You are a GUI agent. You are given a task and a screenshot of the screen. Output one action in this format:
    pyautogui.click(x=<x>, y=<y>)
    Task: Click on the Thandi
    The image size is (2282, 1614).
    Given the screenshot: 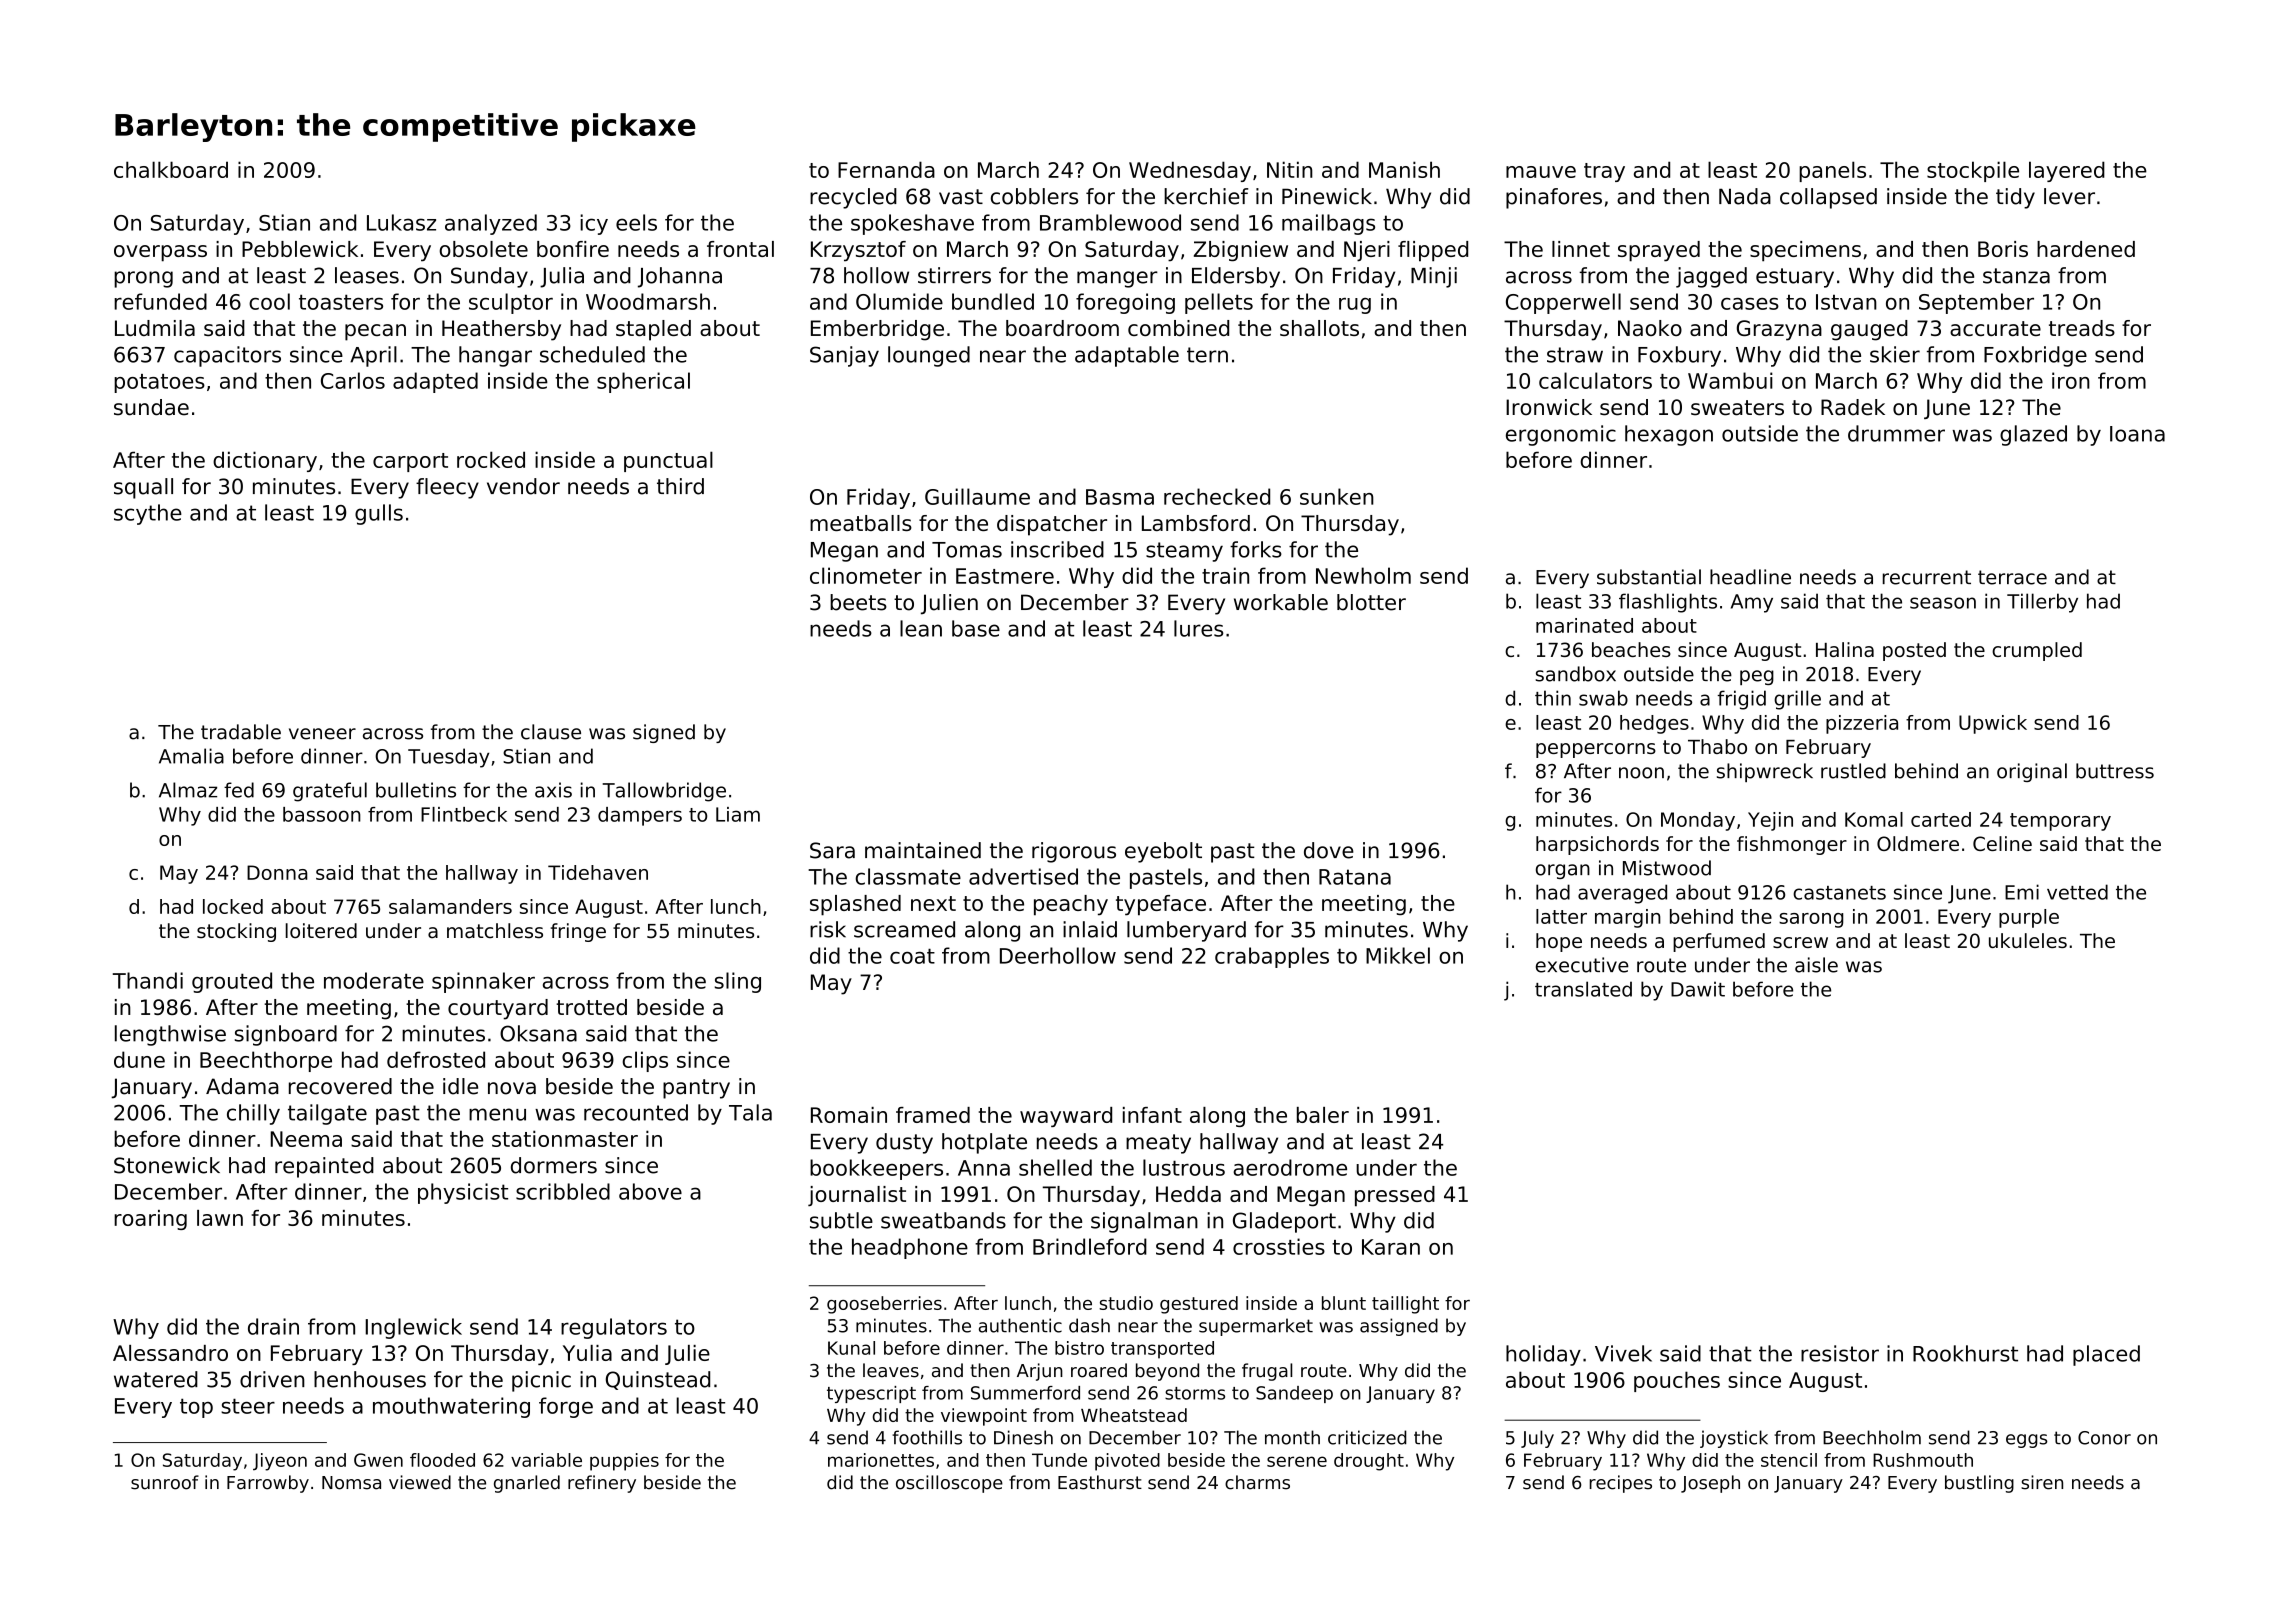 What is the action you would take?
    pyautogui.click(x=148, y=980)
